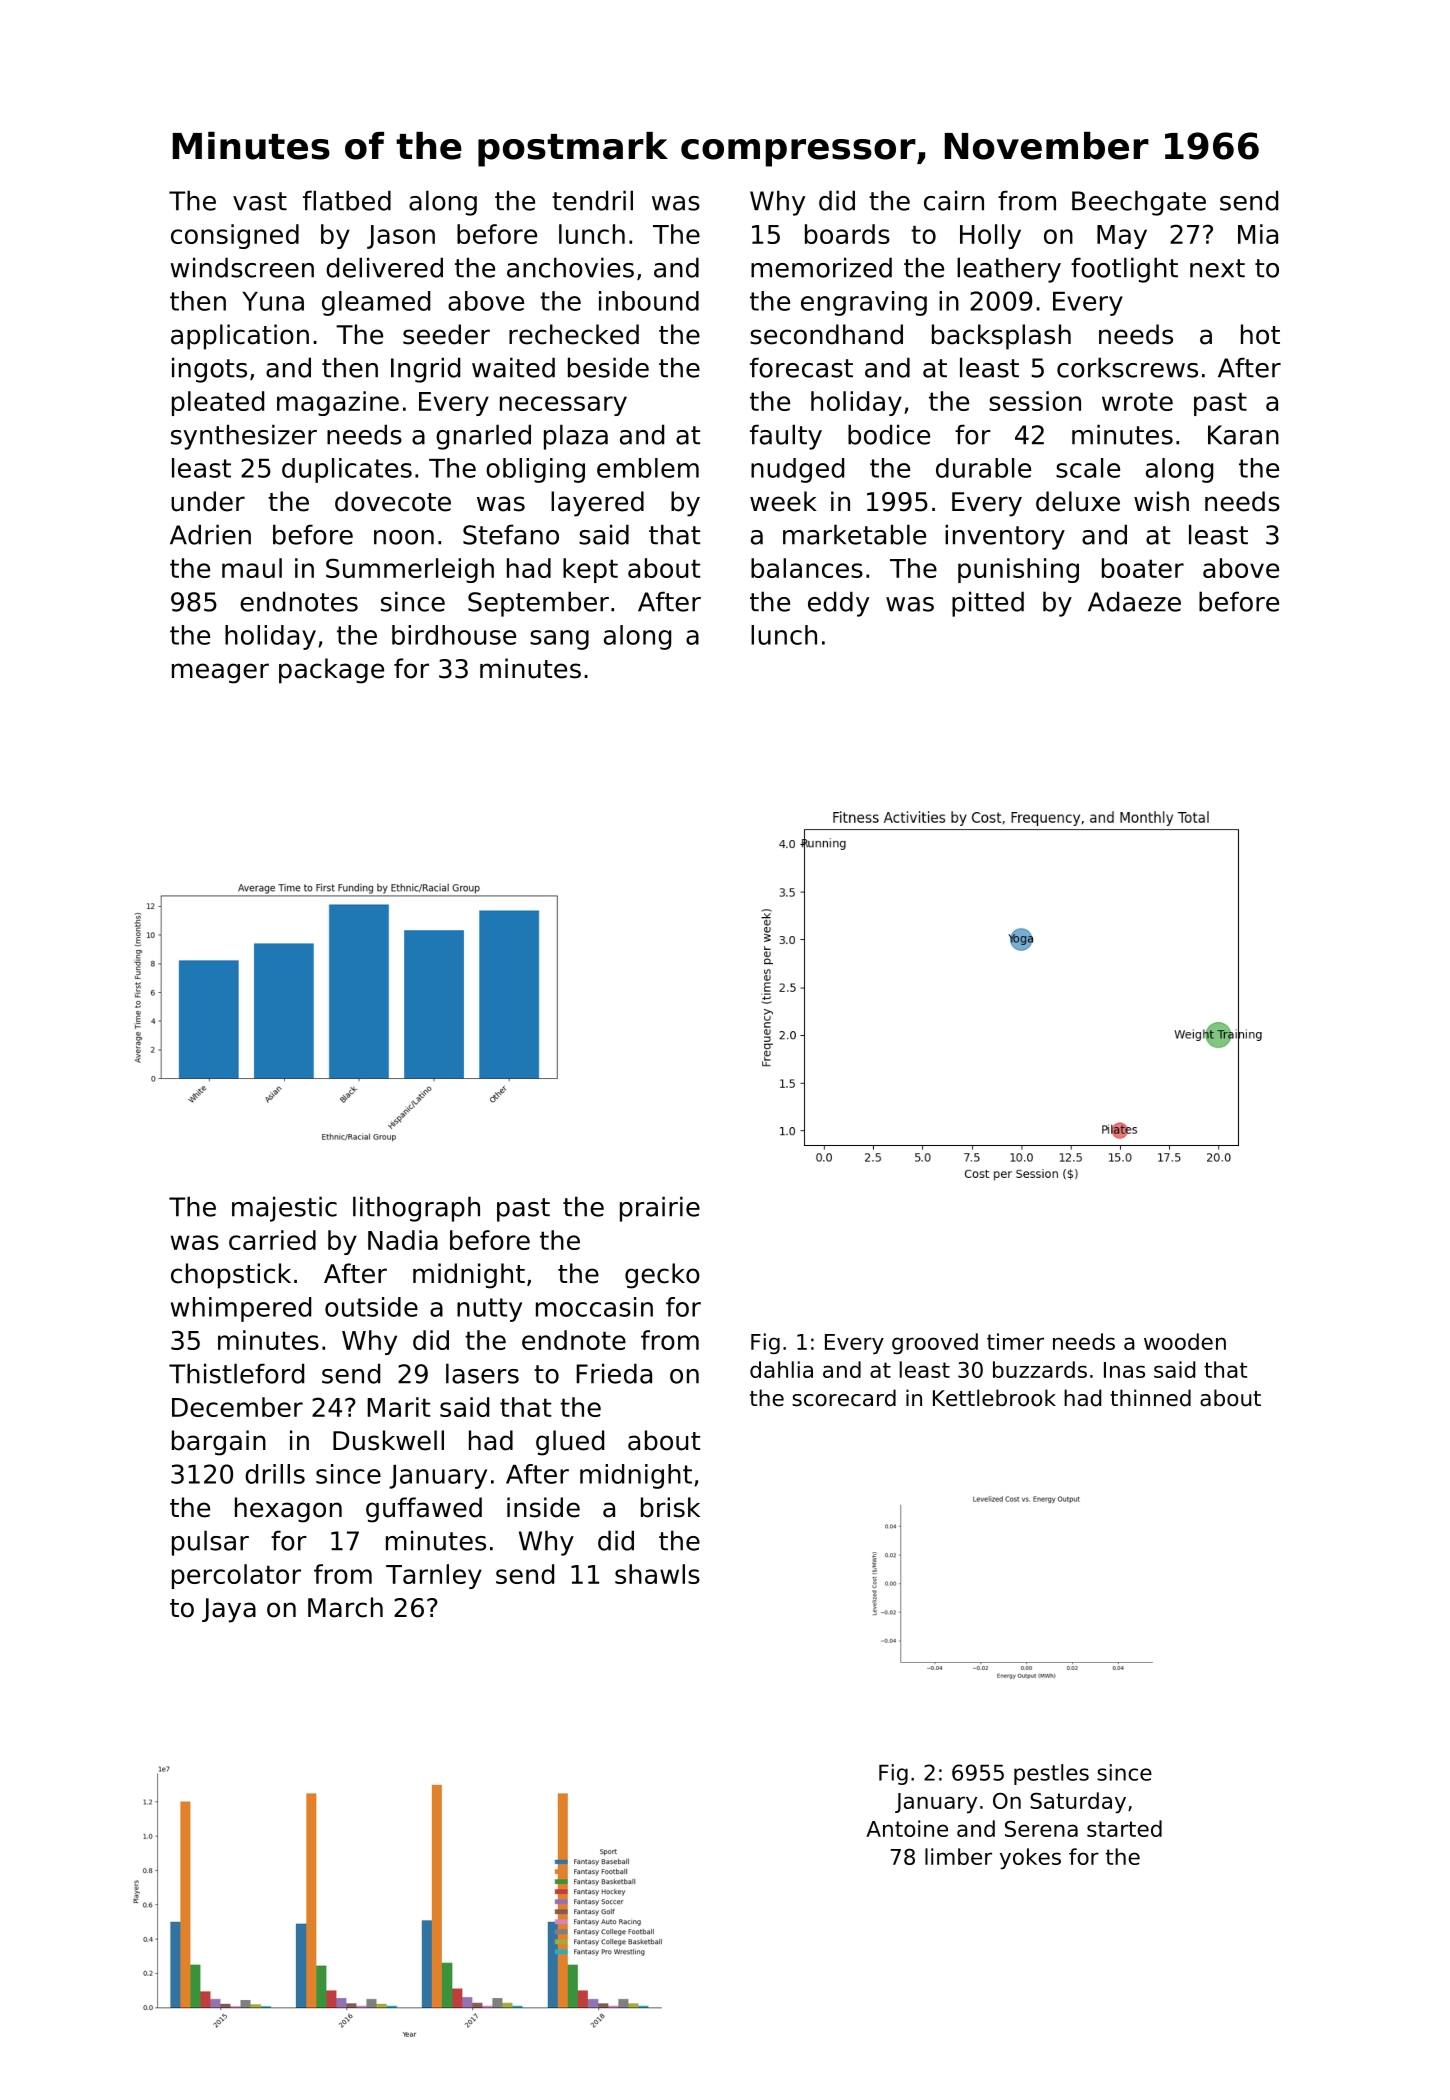 The image size is (1450, 2100). Describe the element at coordinates (1258, 234) in the document. I see `Mia` at that location.
